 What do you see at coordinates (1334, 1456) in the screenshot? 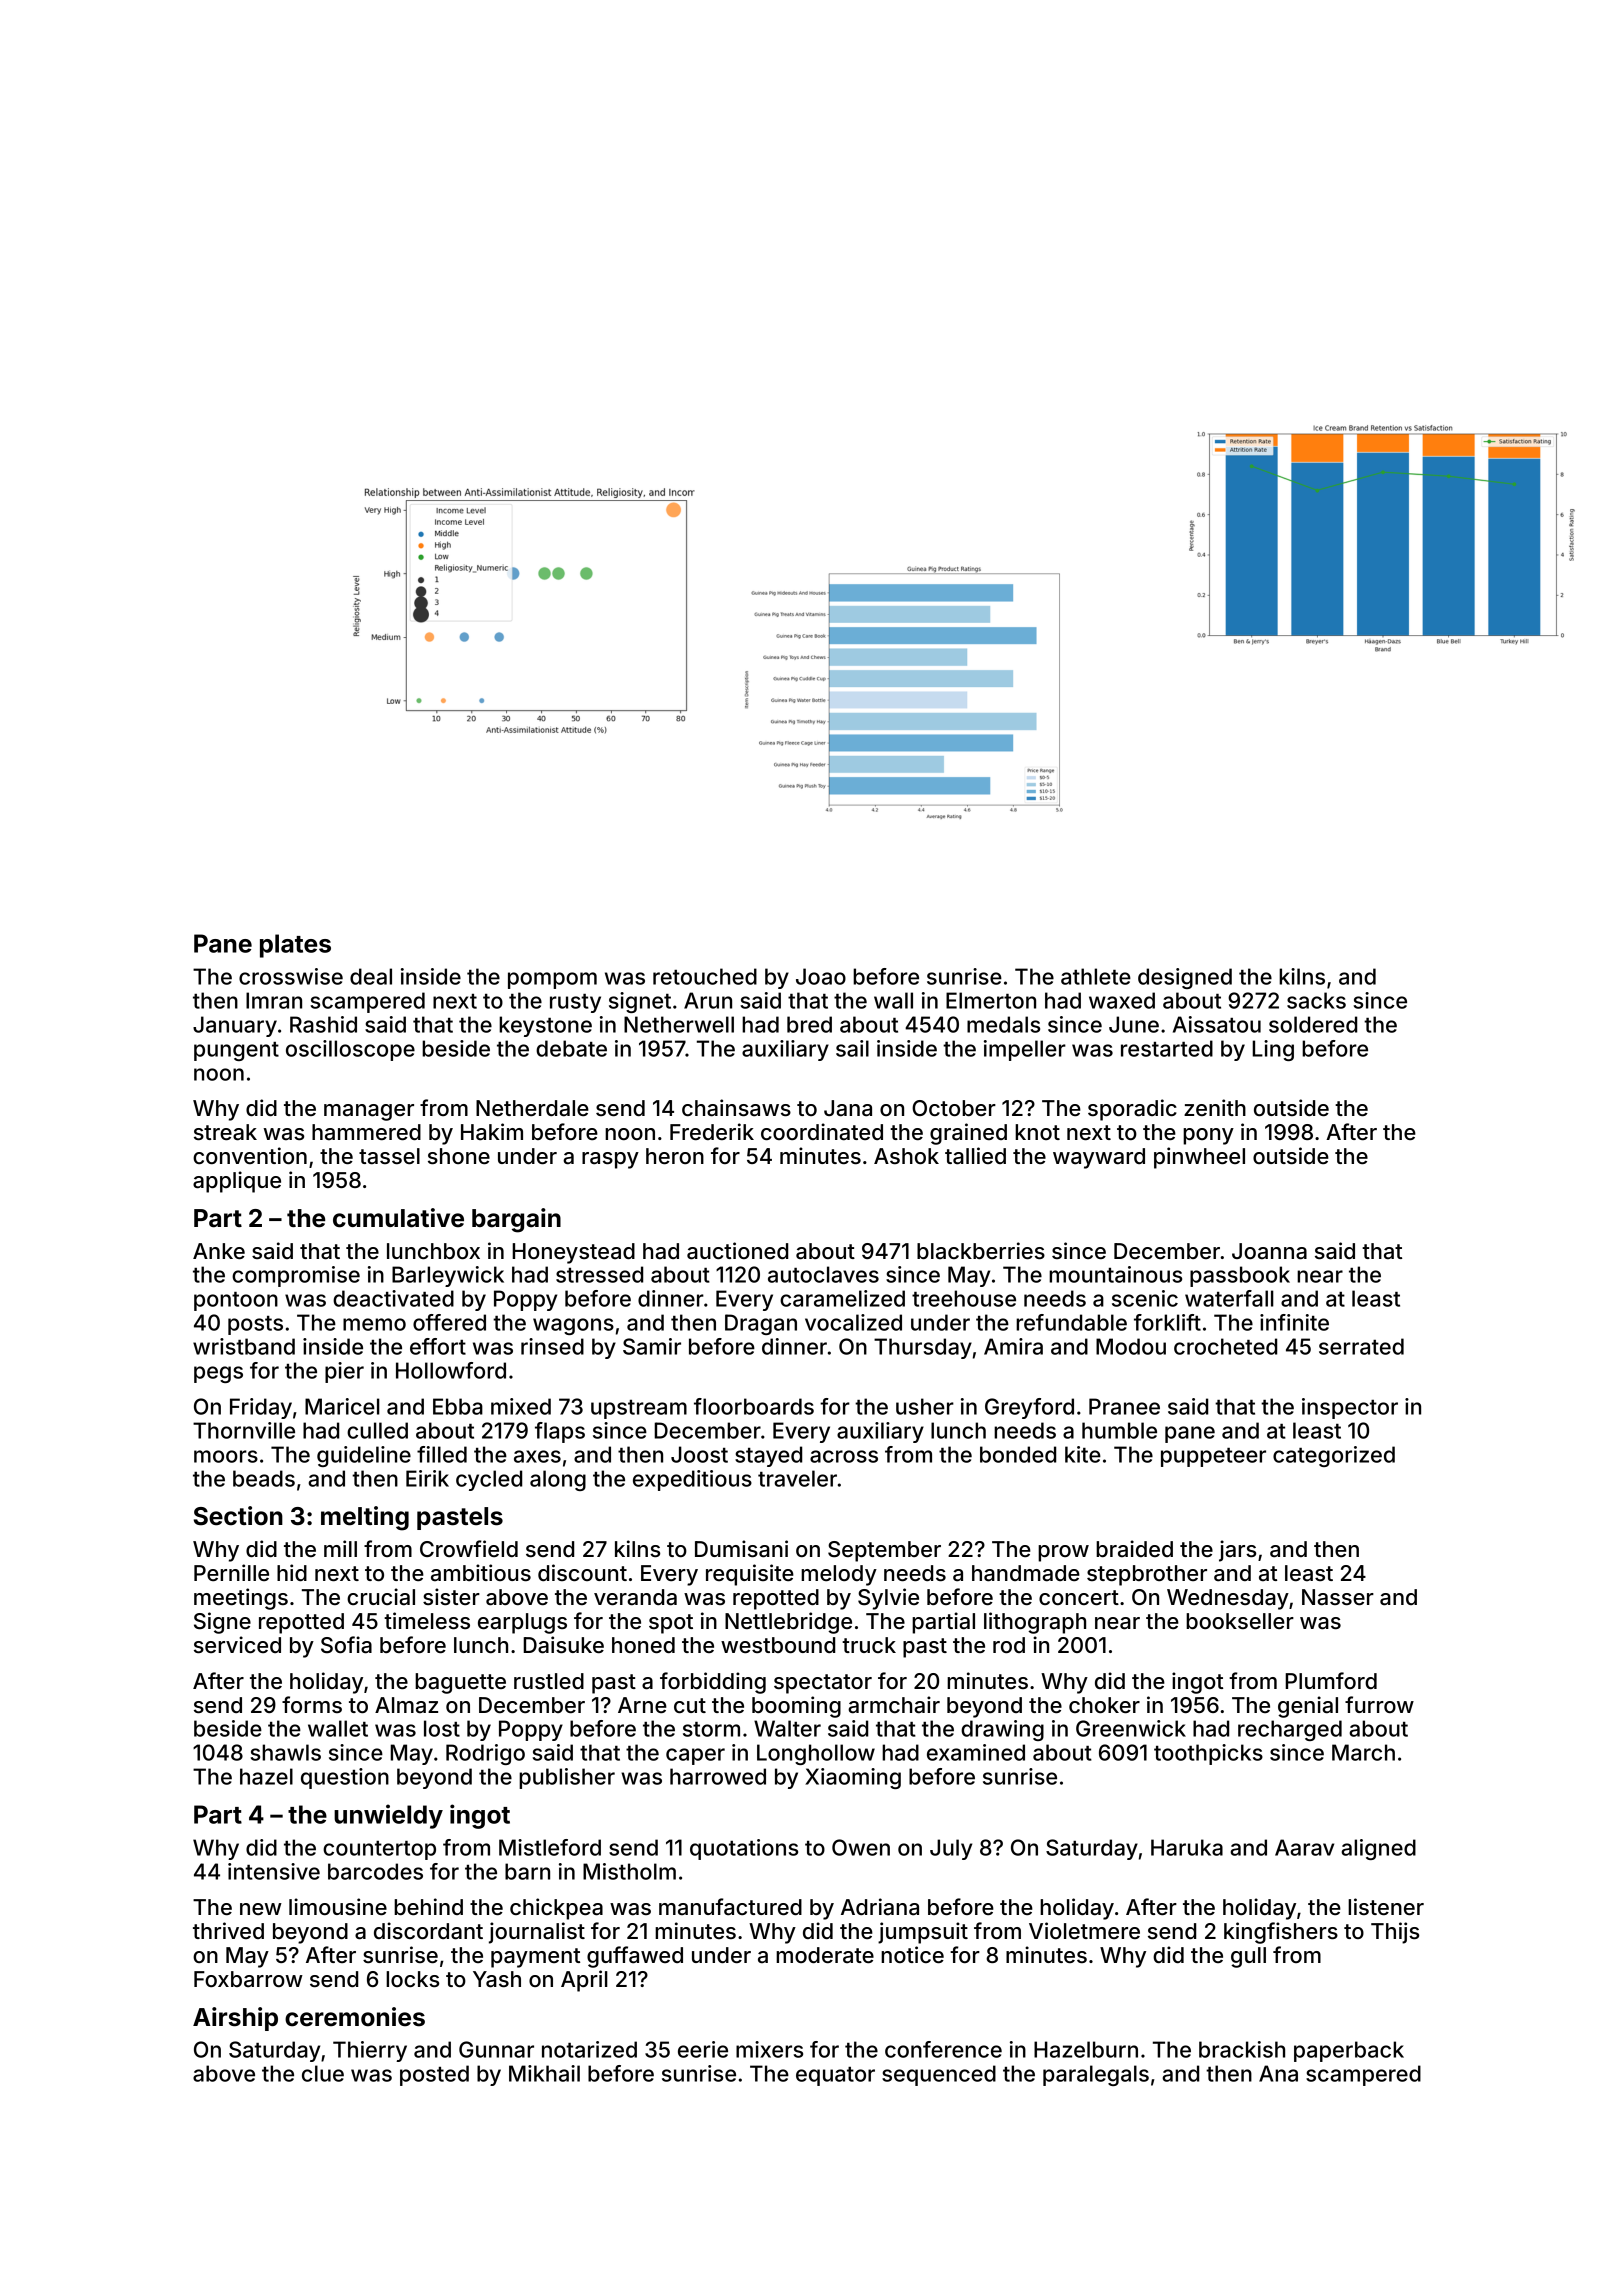
I see `categorized` at bounding box center [1334, 1456].
